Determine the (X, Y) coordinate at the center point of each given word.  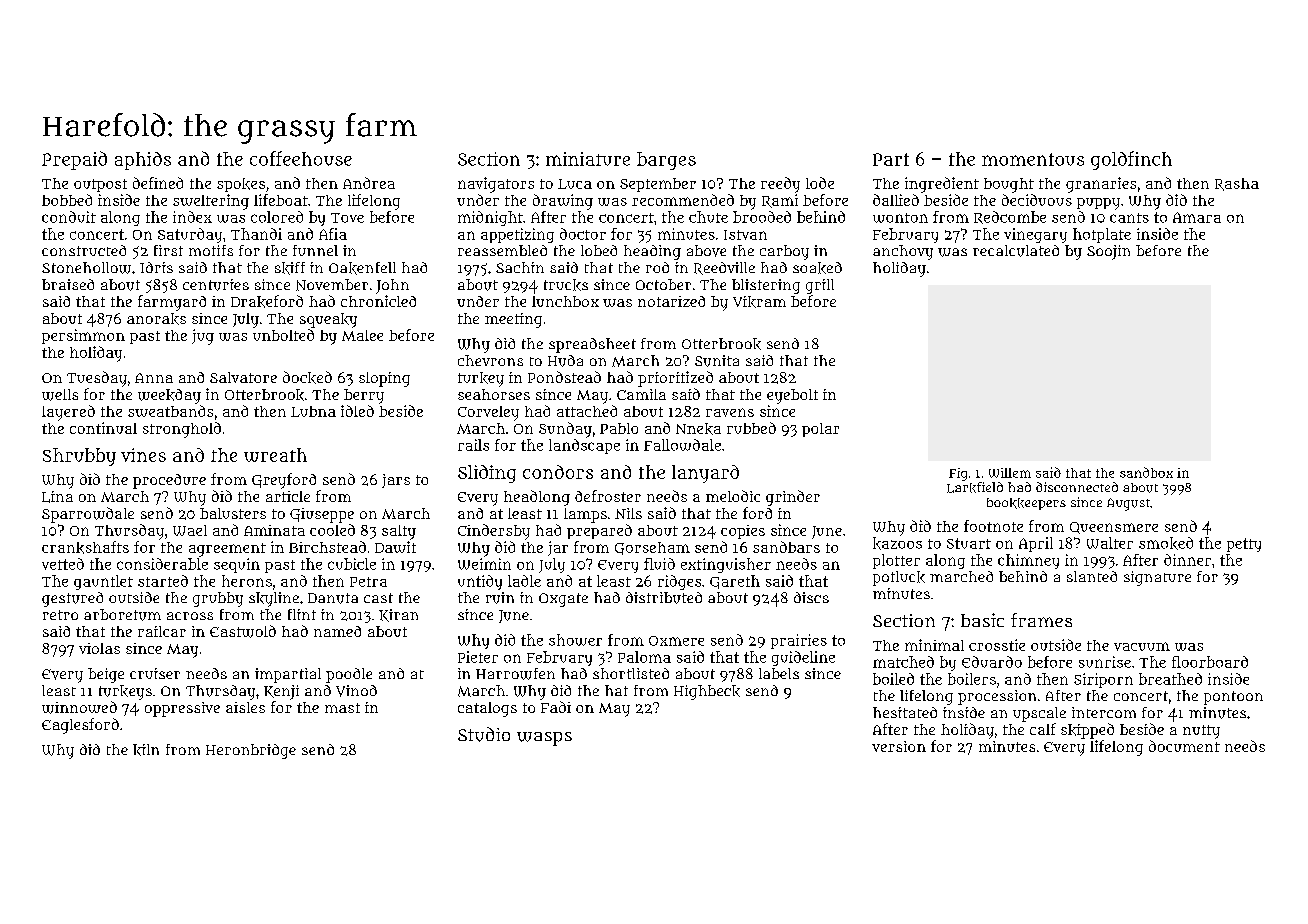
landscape (584, 446)
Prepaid (74, 160)
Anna (154, 378)
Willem (1010, 473)
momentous (1033, 159)
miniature (588, 159)
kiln (146, 750)
